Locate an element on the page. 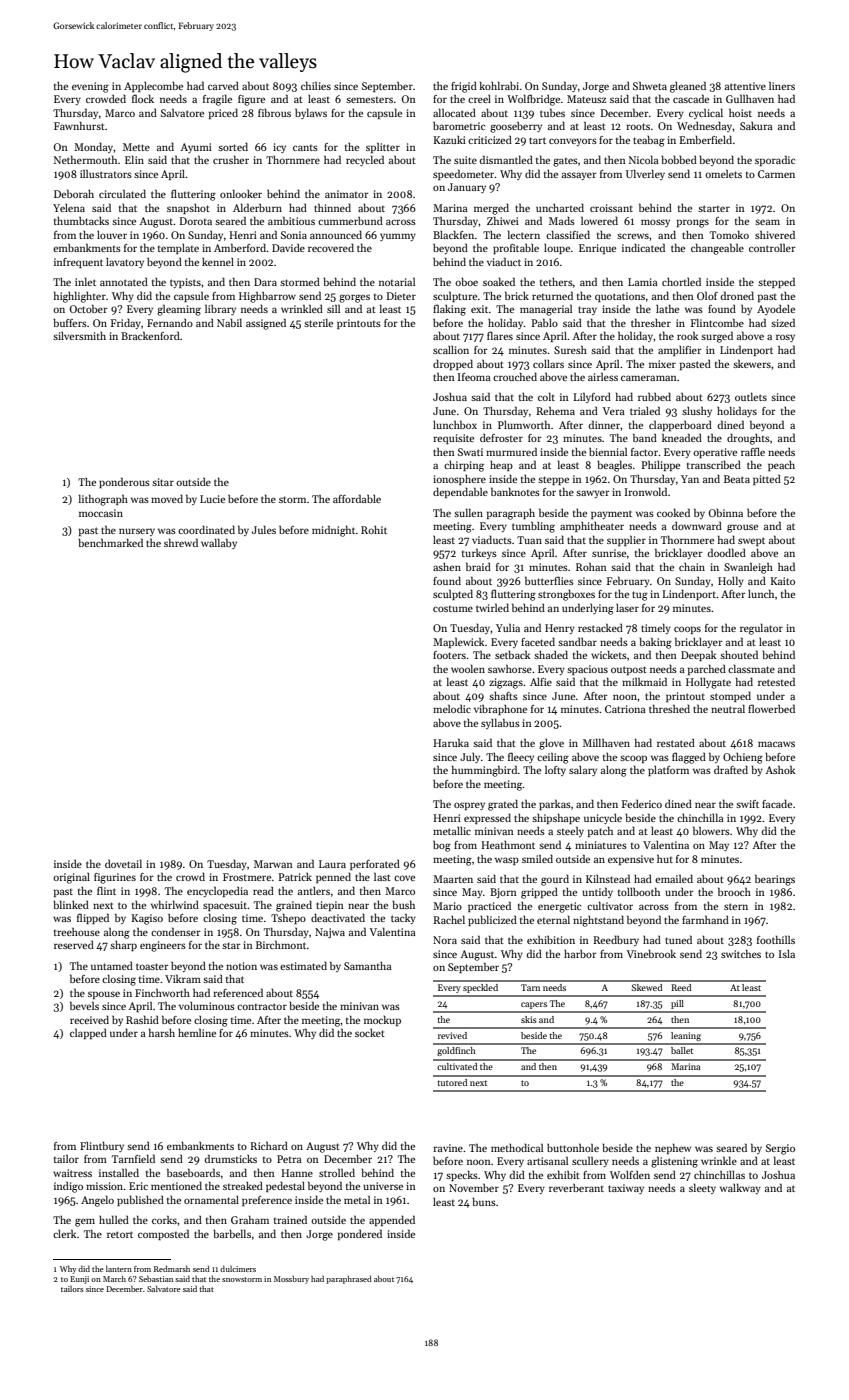  corks is located at coordinates (164, 1219).
